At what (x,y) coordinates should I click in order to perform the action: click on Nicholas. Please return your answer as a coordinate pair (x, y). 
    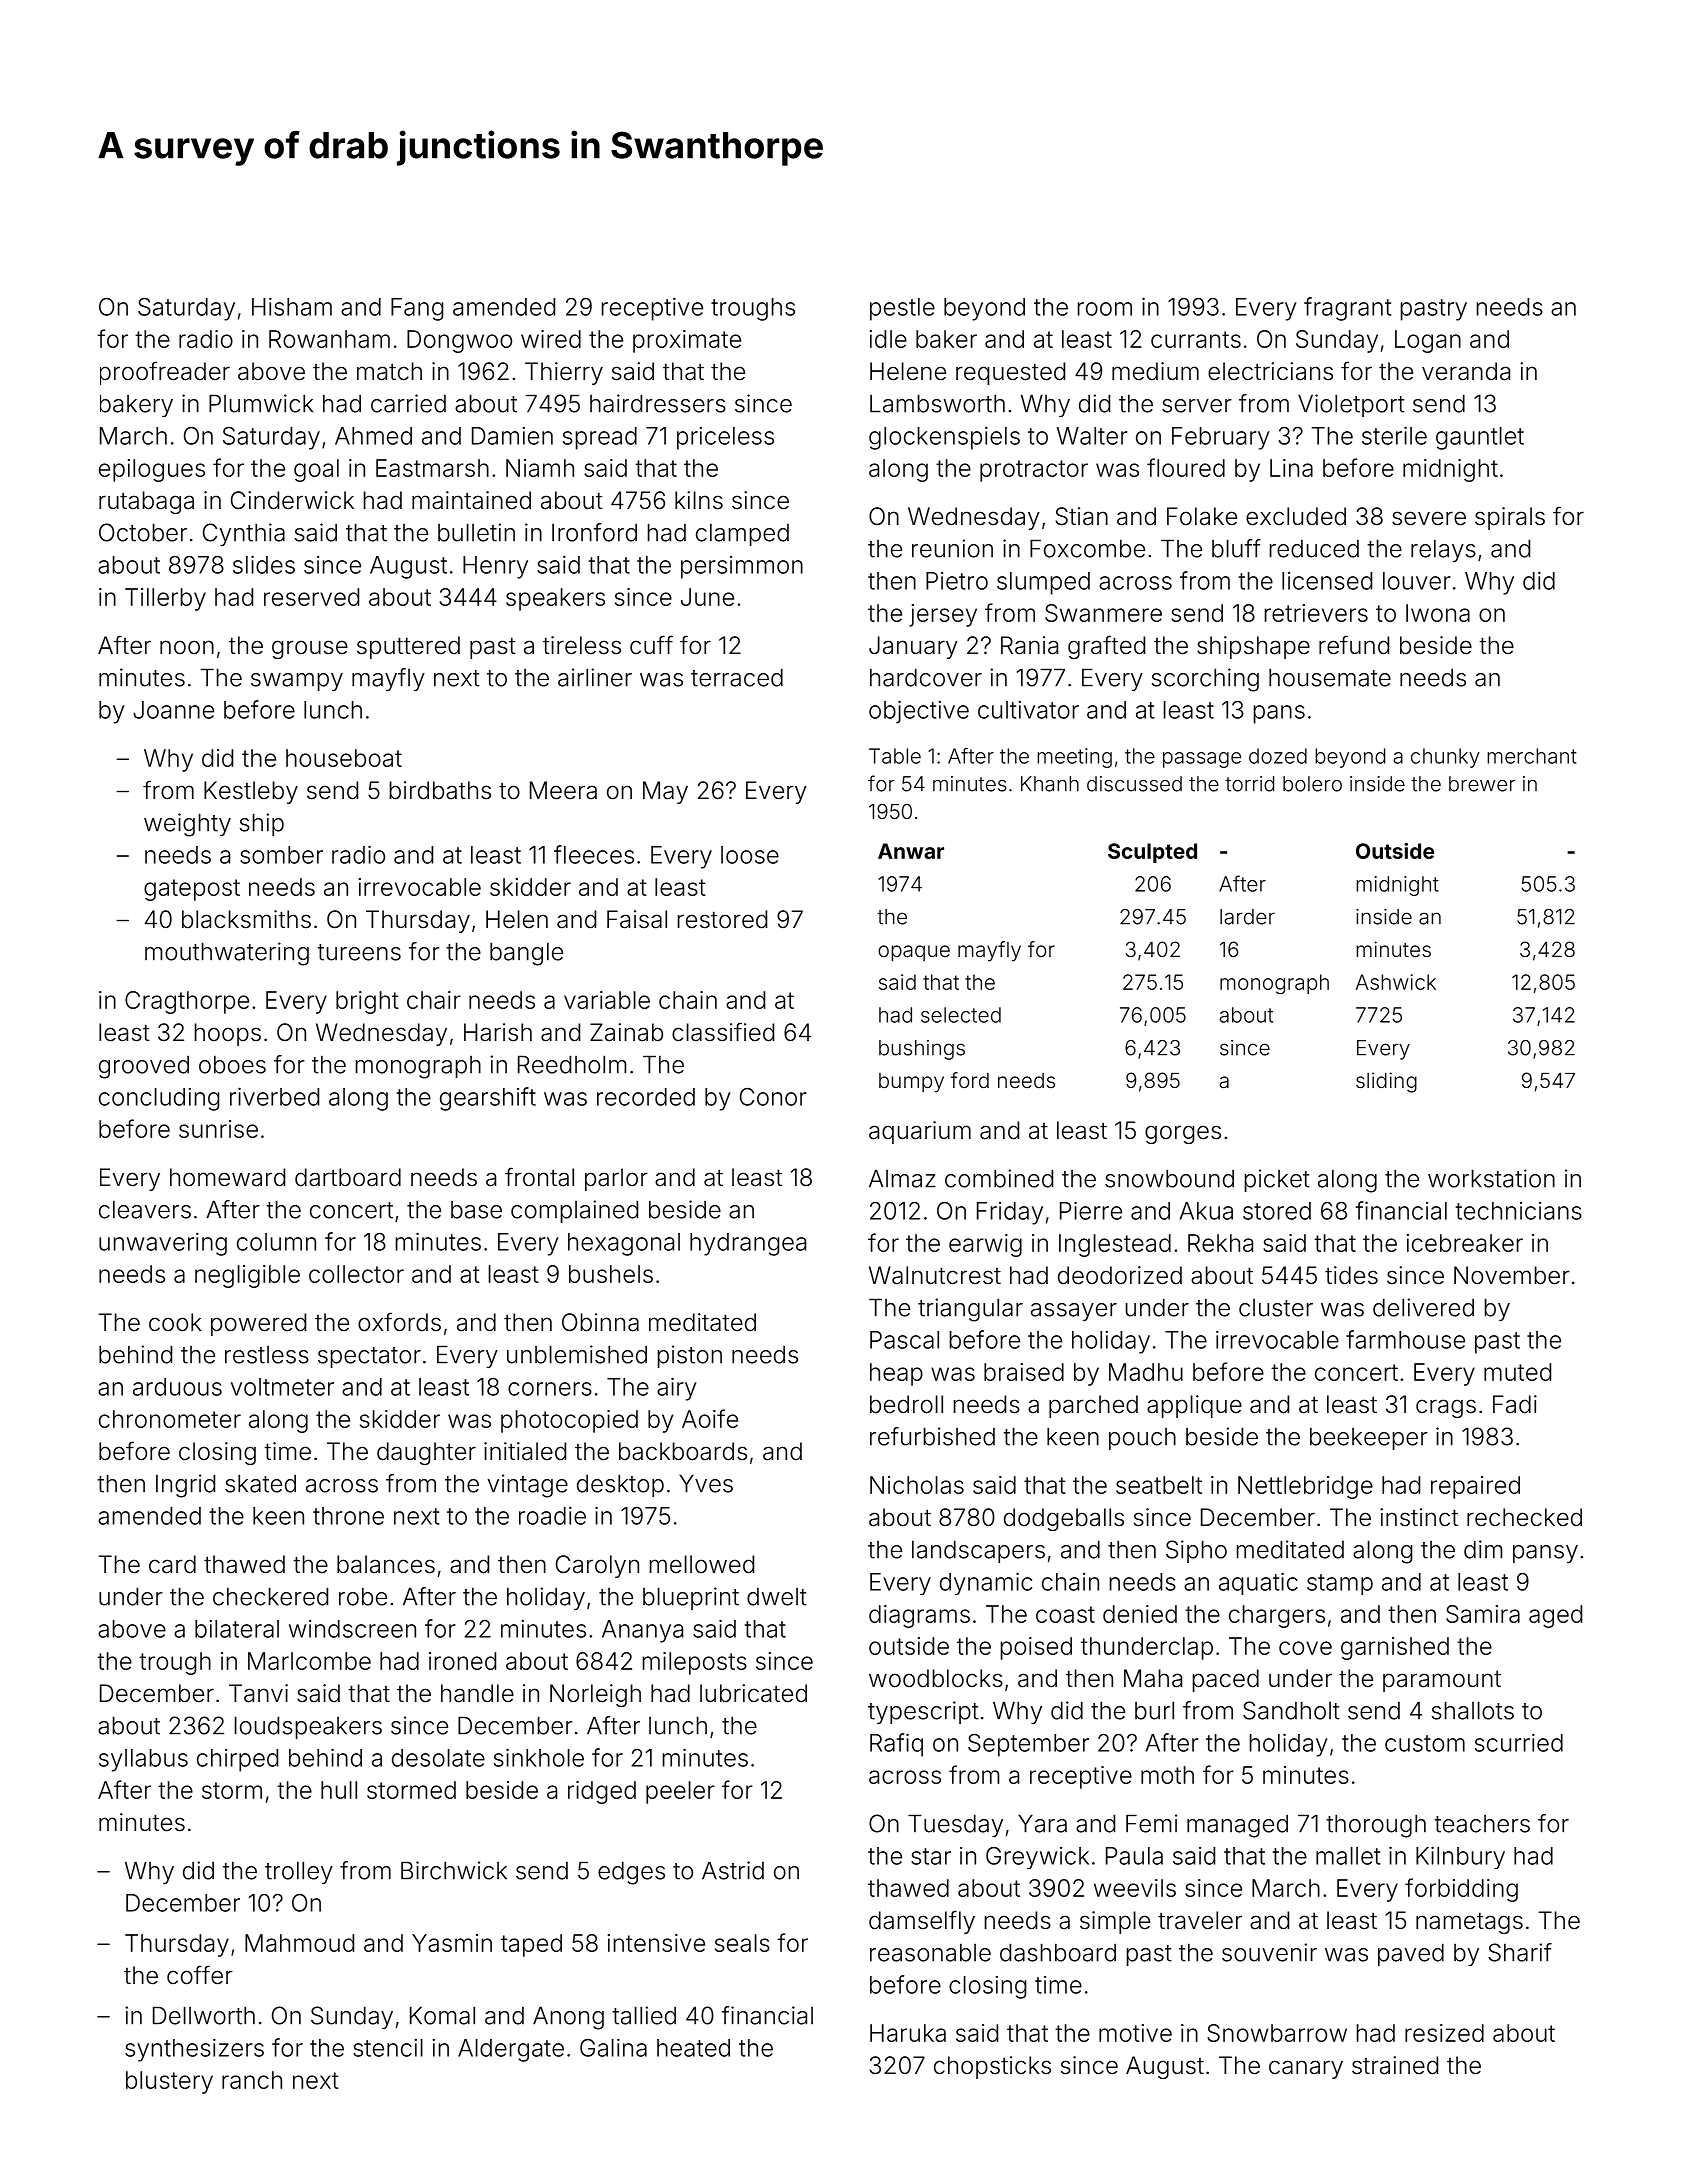
    Looking at the image, I should click on (917, 1485).
